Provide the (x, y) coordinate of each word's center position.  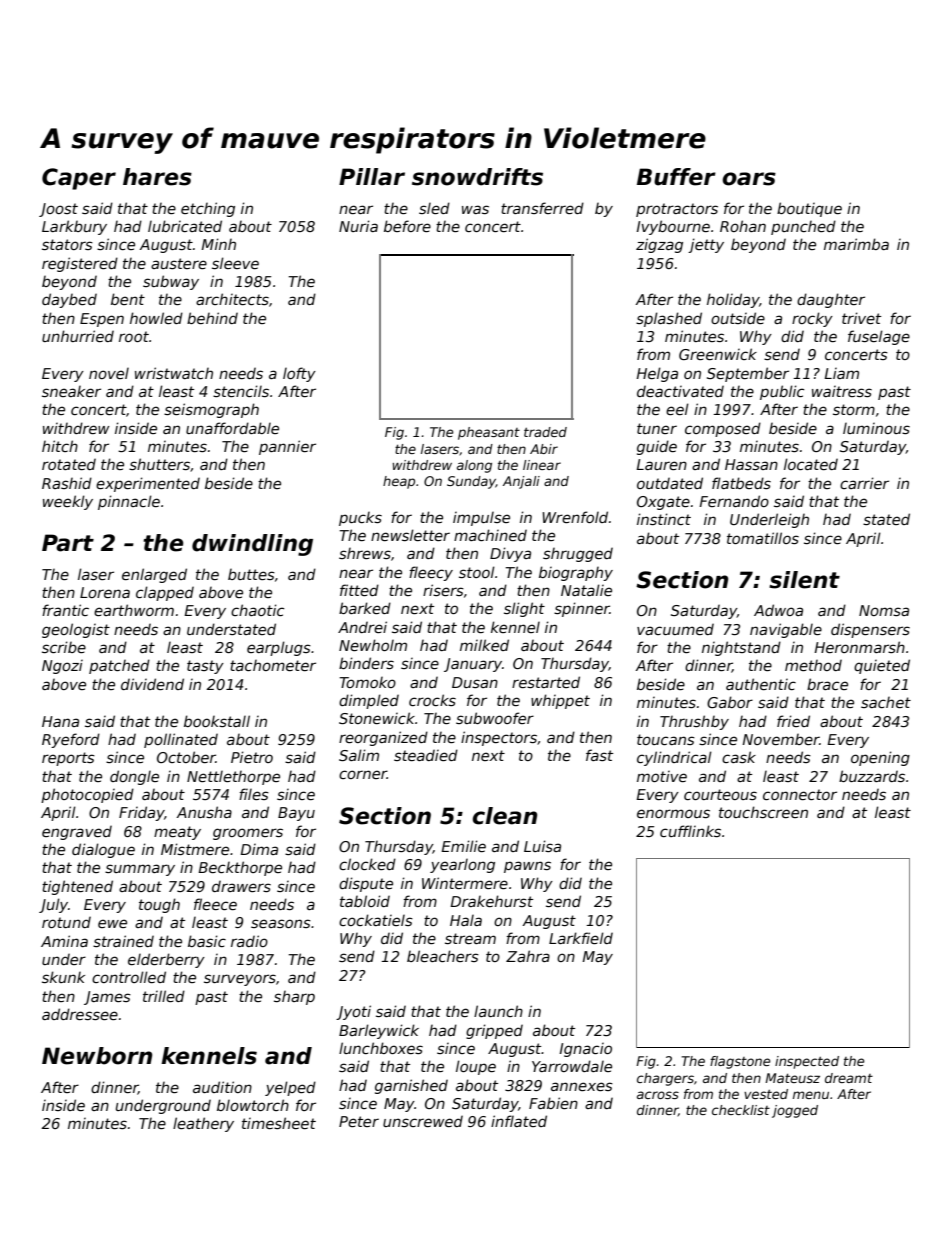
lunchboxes (381, 1048)
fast (599, 755)
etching (208, 209)
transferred (542, 208)
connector (800, 794)
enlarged (154, 575)
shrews (365, 553)
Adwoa (778, 610)
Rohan (743, 226)
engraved (77, 832)
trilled (164, 996)
